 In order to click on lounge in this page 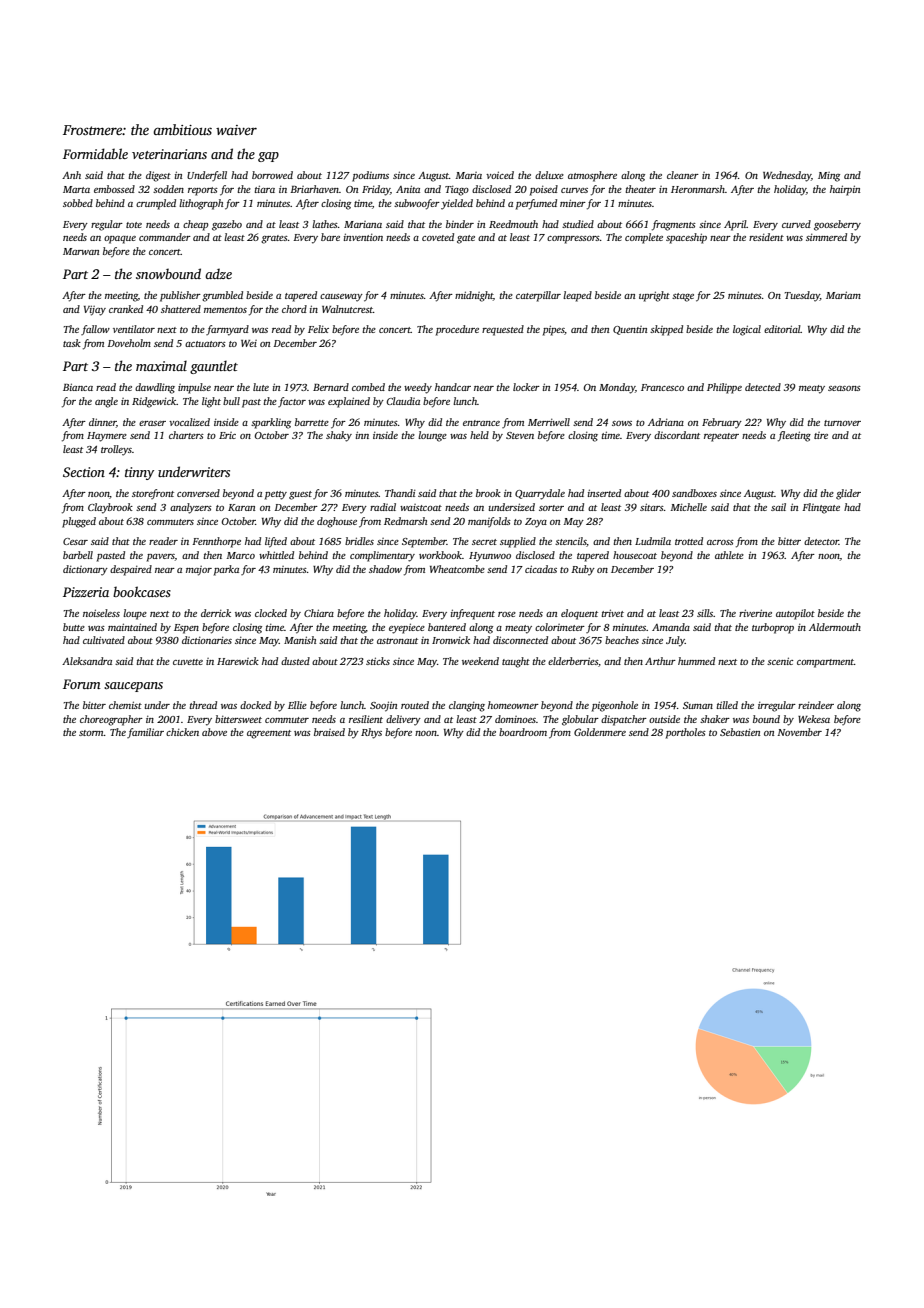, I will do `click(432, 436)`.
